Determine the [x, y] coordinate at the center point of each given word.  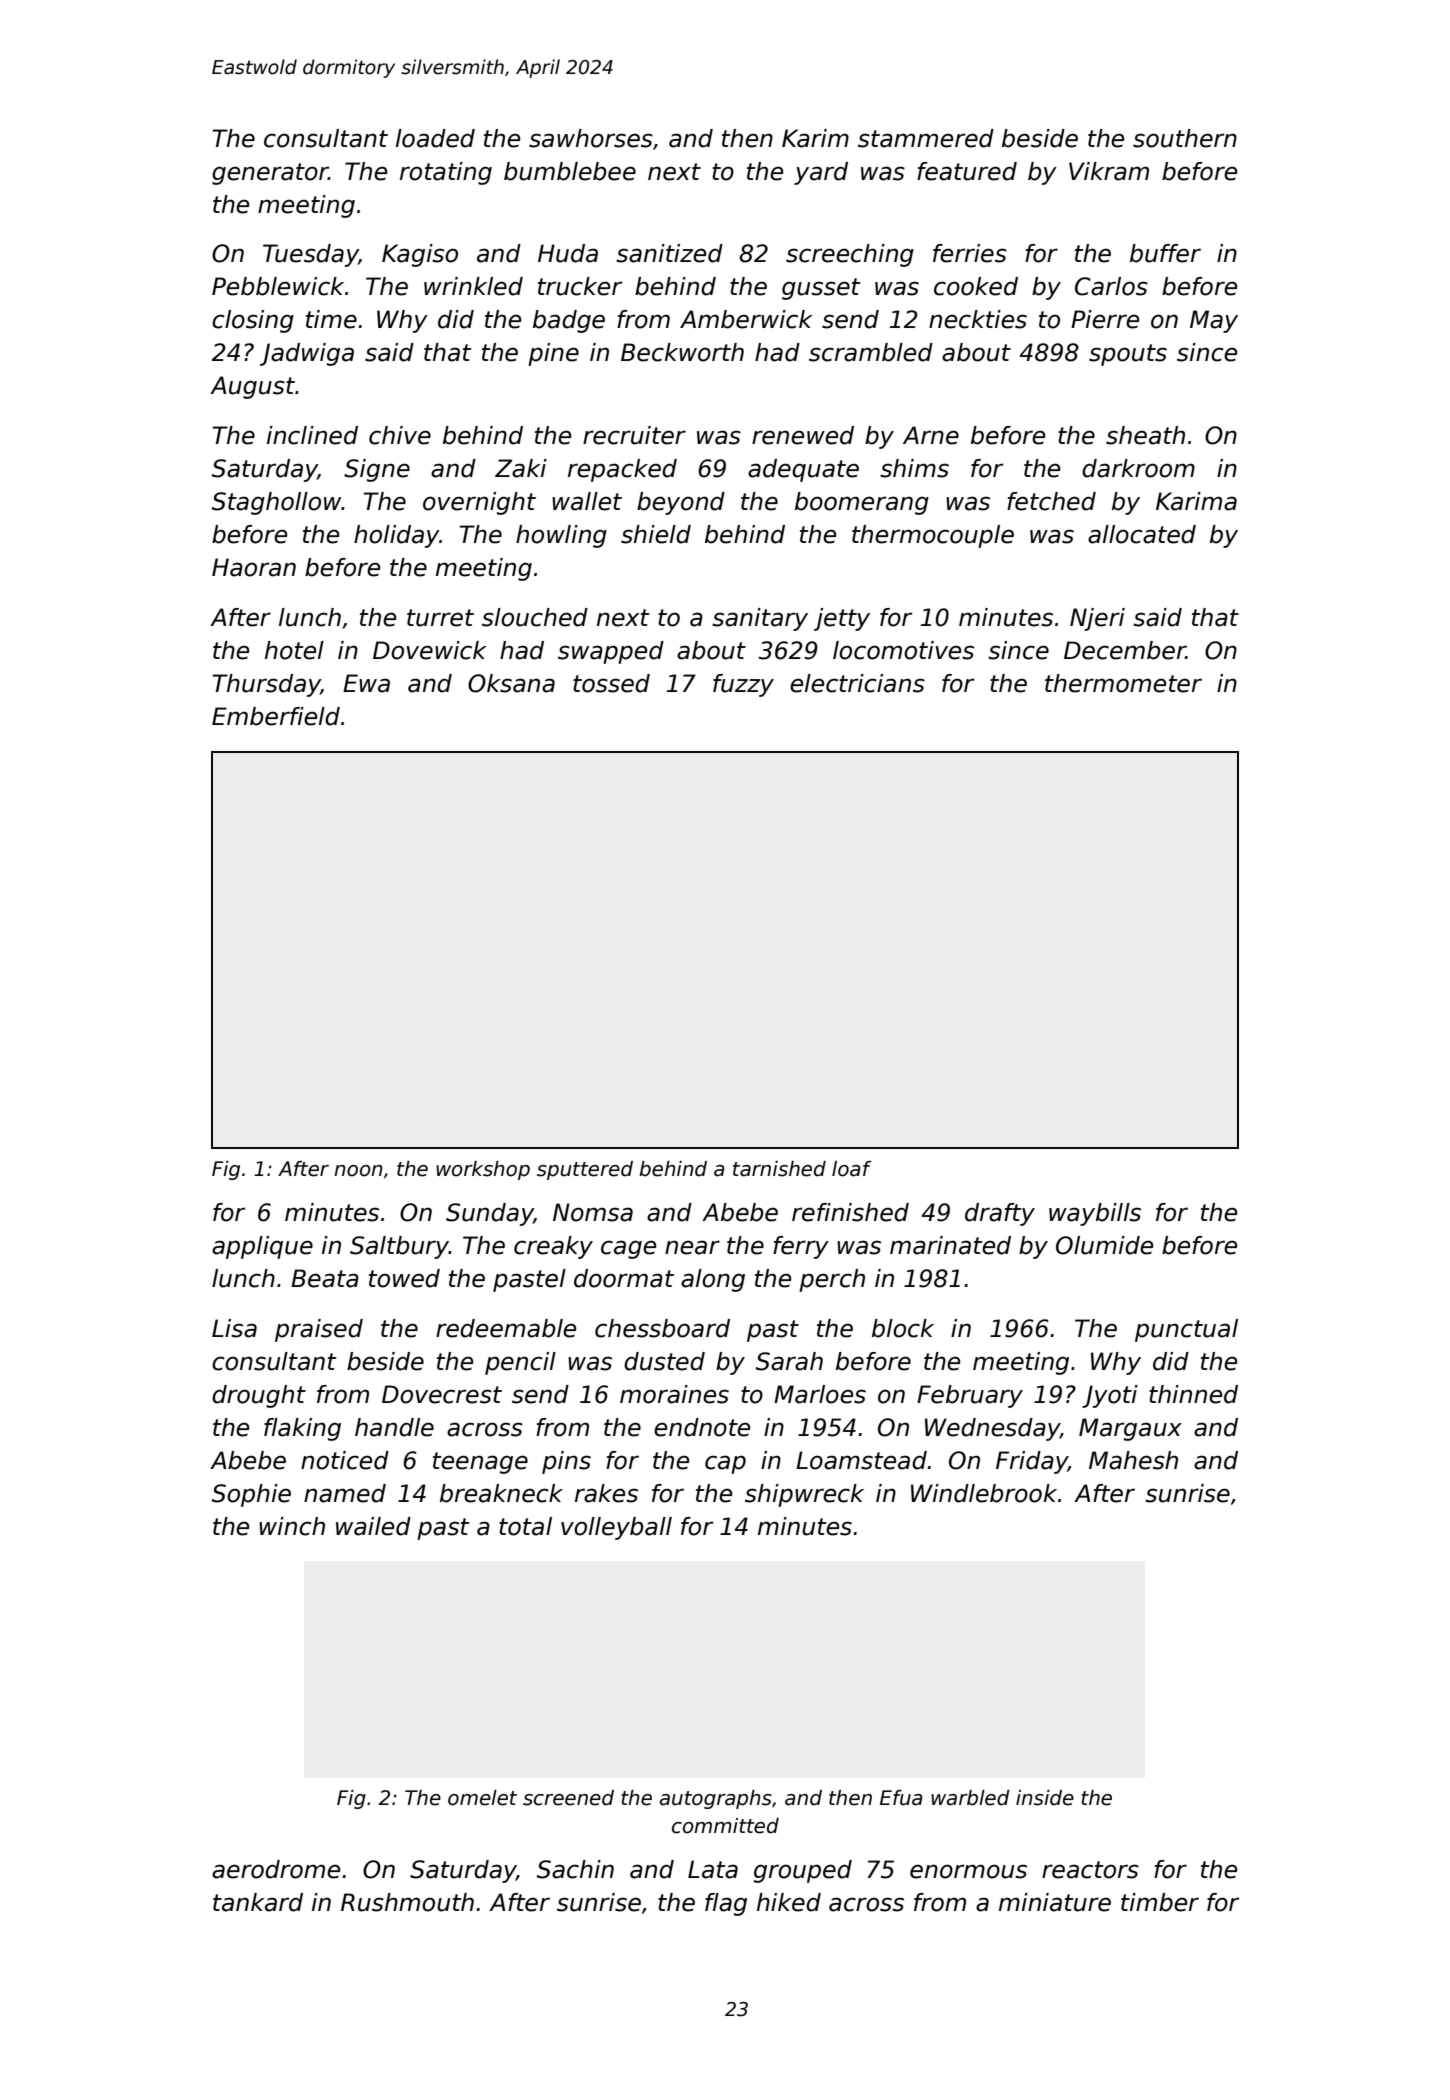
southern [1185, 138]
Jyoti [1110, 1396]
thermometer [1123, 683]
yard [821, 173]
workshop [483, 1170]
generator [270, 174]
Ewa [366, 683]
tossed [611, 683]
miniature [1055, 1902]
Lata [713, 1869]
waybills [1095, 1214]
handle [394, 1427]
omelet [482, 1798]
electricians [857, 683]
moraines [674, 1394]
